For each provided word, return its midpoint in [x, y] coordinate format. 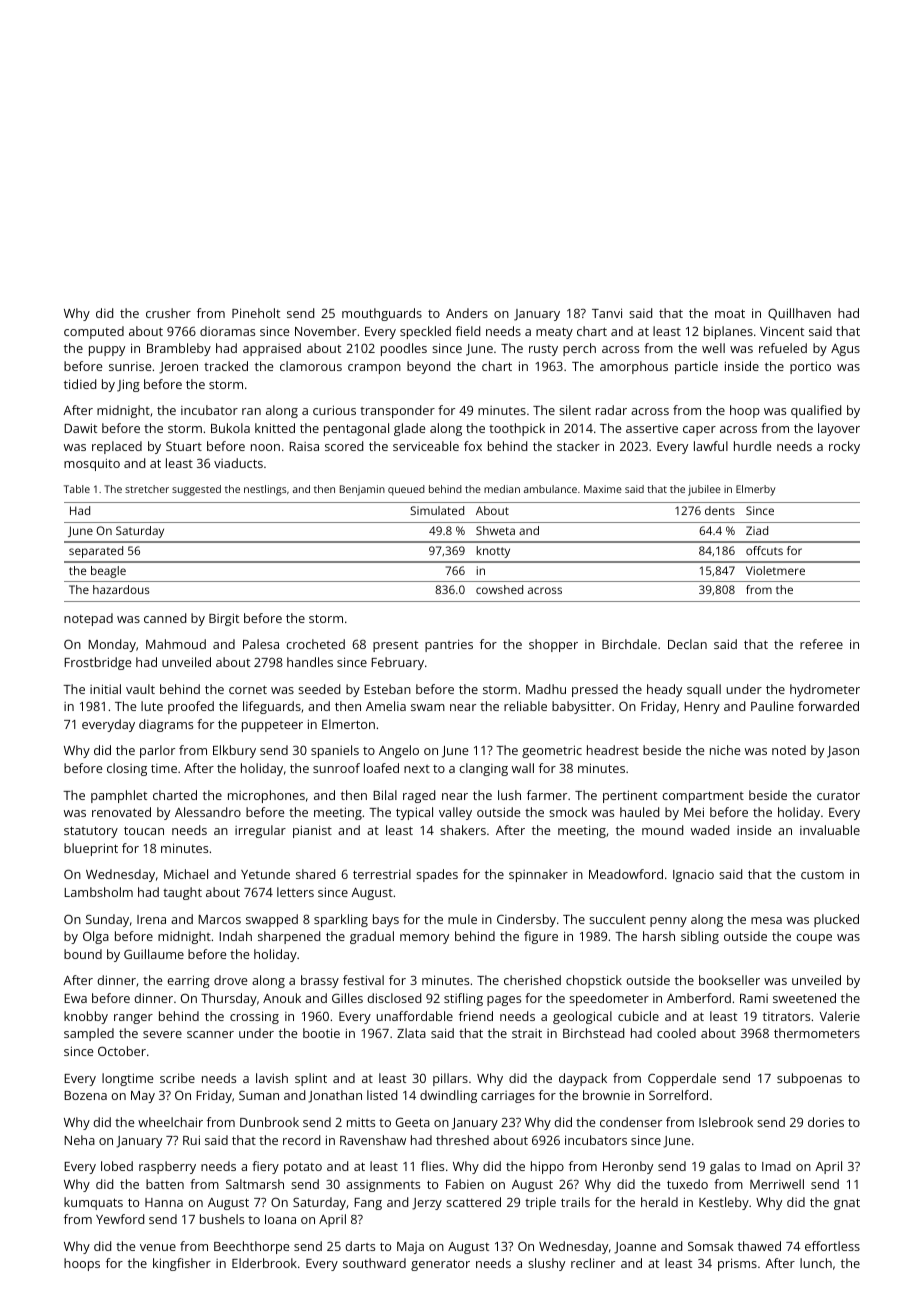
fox [473, 446]
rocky [844, 447]
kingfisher [182, 1264]
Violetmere [775, 570]
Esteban [387, 689]
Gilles [347, 998]
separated [96, 552]
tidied [80, 384]
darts [360, 1246]
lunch [816, 1263]
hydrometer [825, 690]
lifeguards [272, 707]
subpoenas [809, 1079]
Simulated [437, 510]
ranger [133, 1019]
